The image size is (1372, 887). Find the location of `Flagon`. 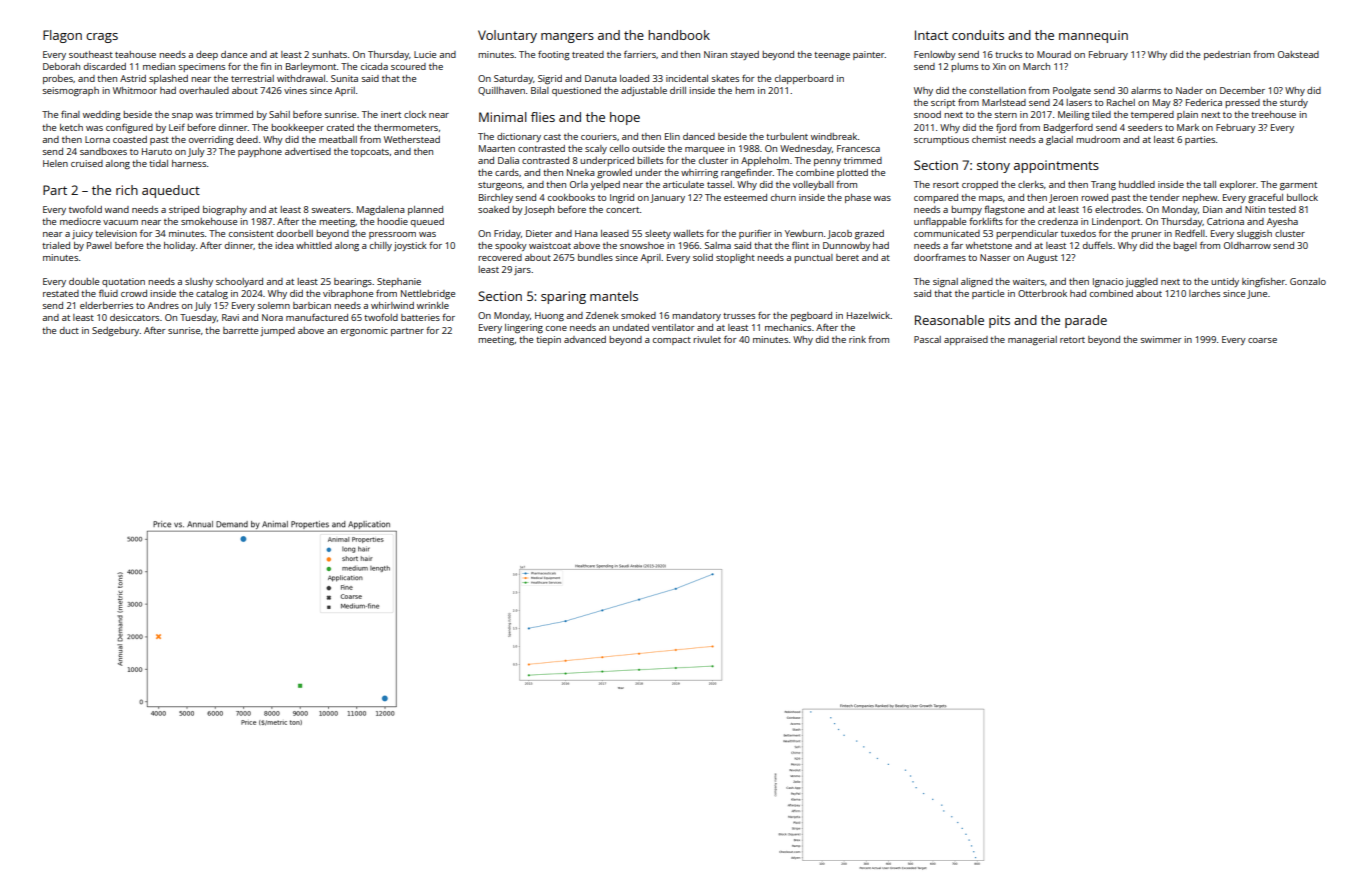

Flagon is located at coordinates (62, 36).
